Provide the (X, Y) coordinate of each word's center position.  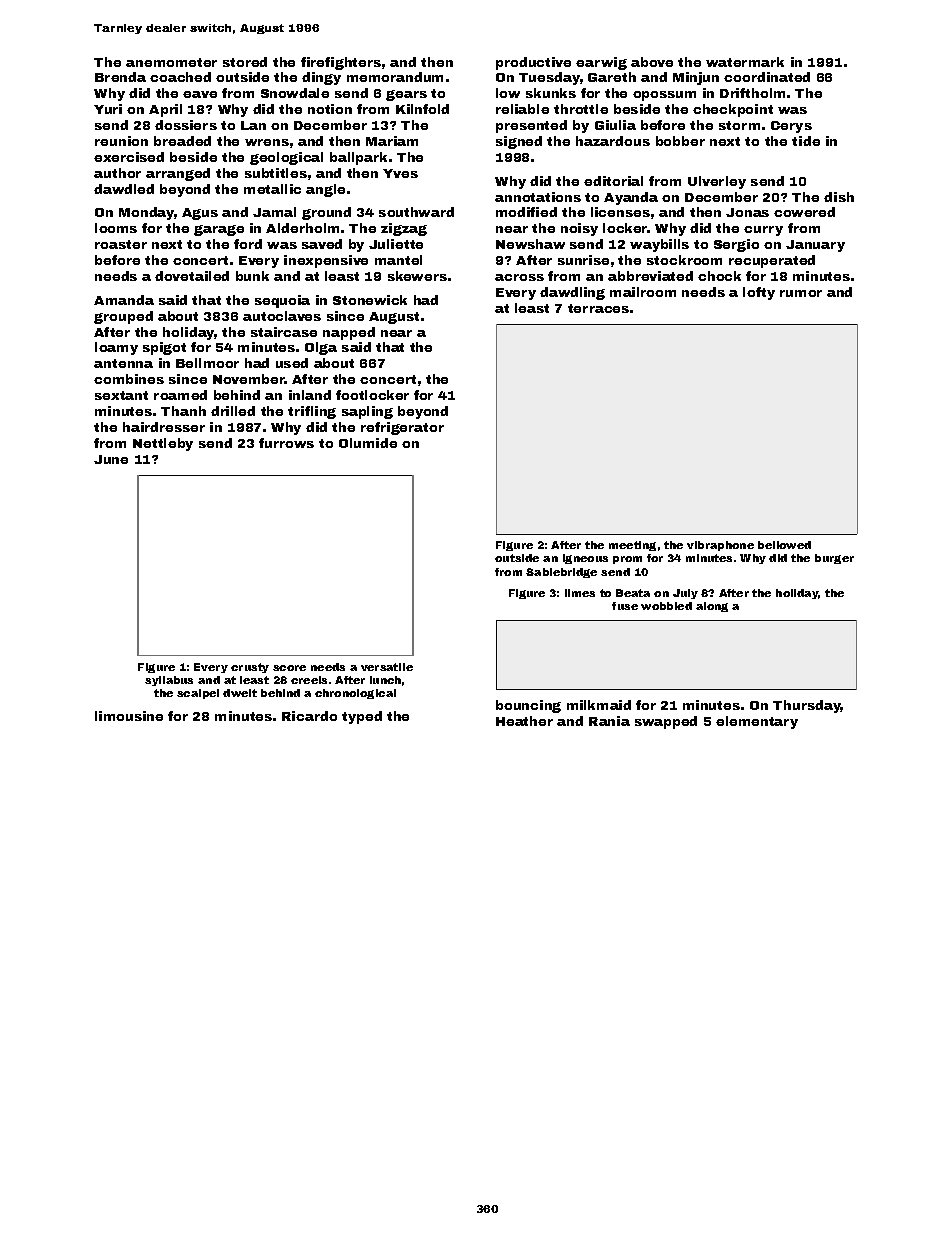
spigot (164, 348)
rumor (801, 293)
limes (580, 593)
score (289, 668)
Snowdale (295, 93)
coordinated (767, 77)
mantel (398, 260)
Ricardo (309, 716)
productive (533, 63)
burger (834, 559)
